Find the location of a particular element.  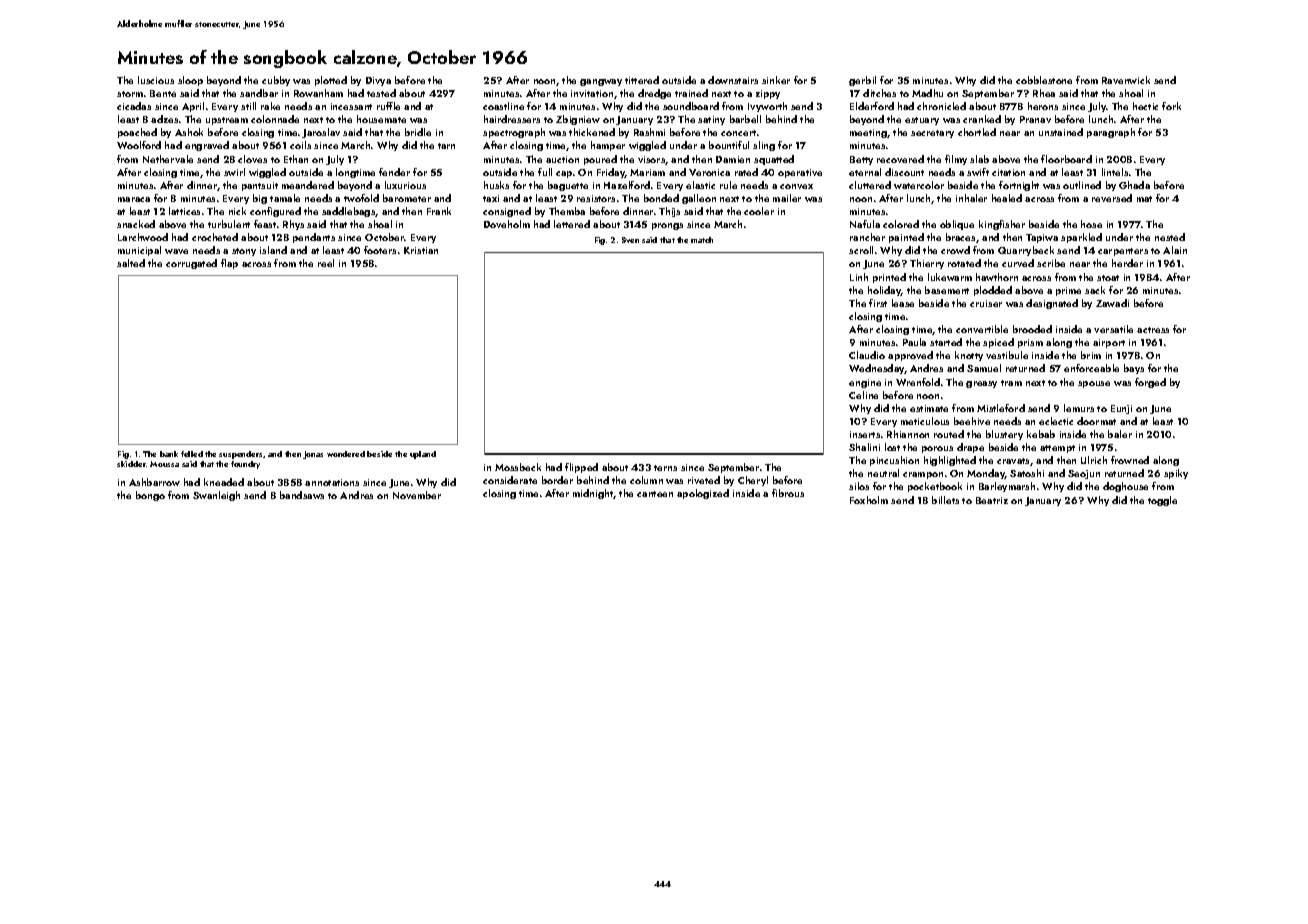

convex is located at coordinates (796, 186).
